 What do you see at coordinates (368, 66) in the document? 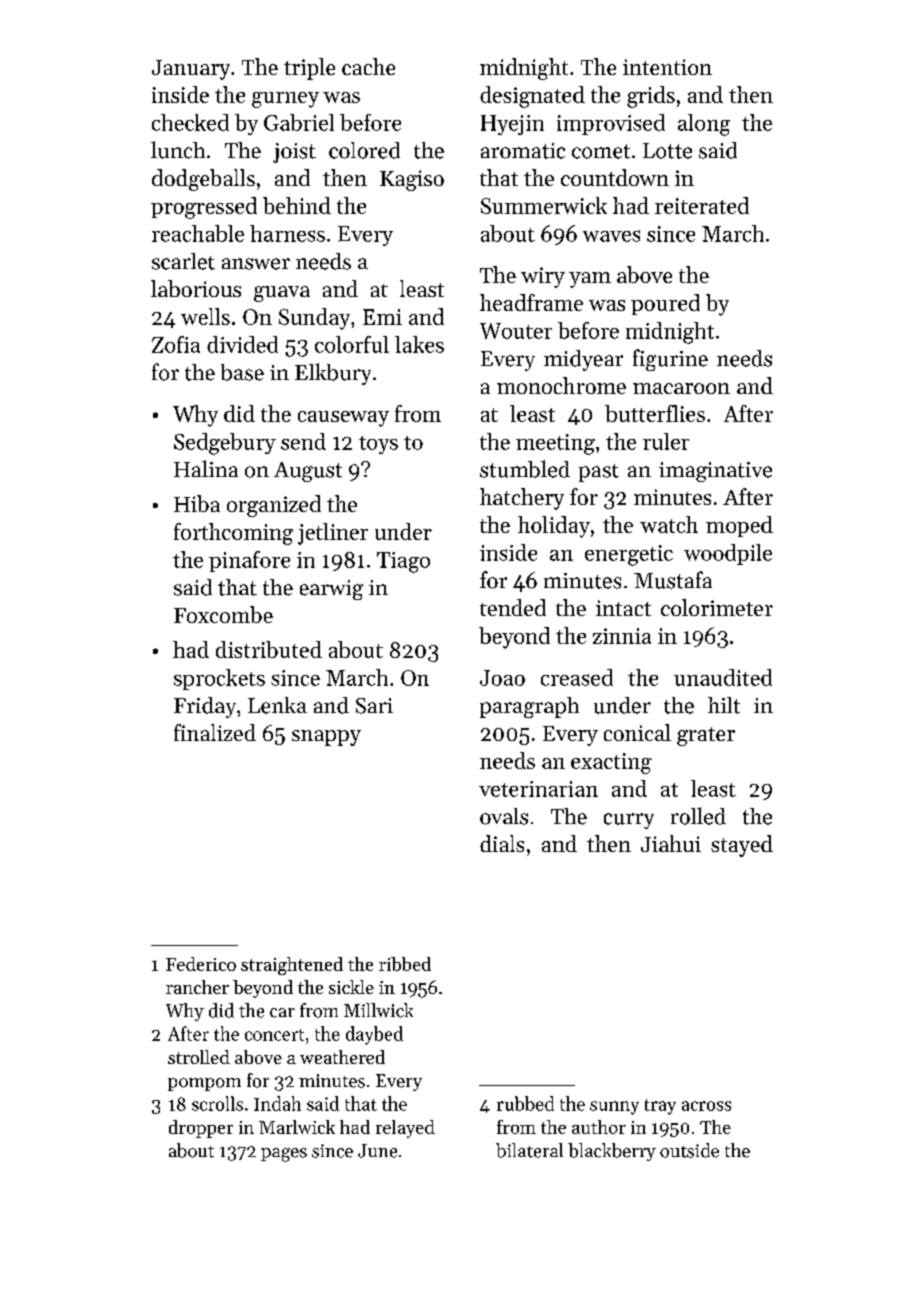
I see `cache` at bounding box center [368, 66].
